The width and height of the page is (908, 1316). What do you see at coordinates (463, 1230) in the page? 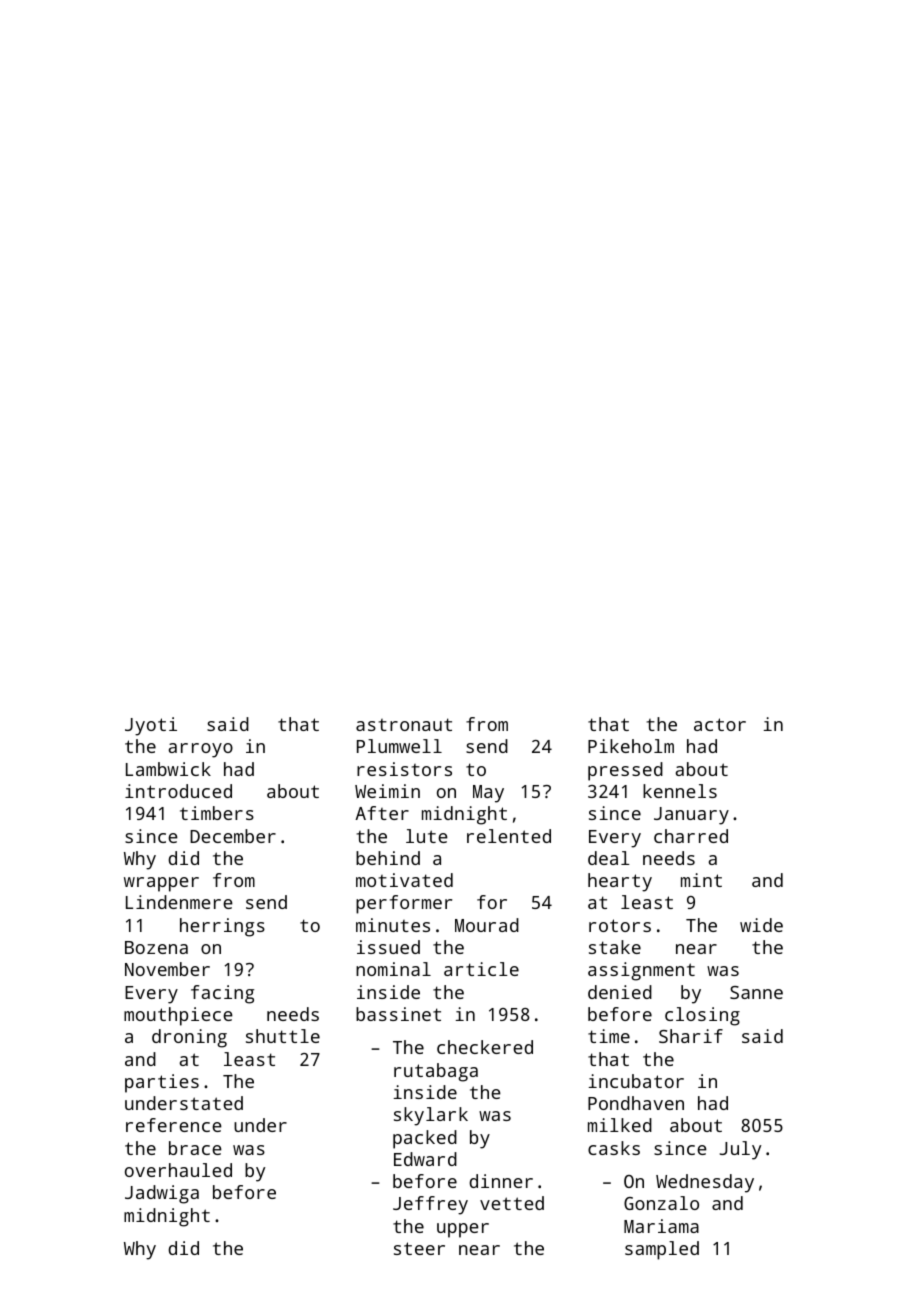
I see `upper` at bounding box center [463, 1230].
